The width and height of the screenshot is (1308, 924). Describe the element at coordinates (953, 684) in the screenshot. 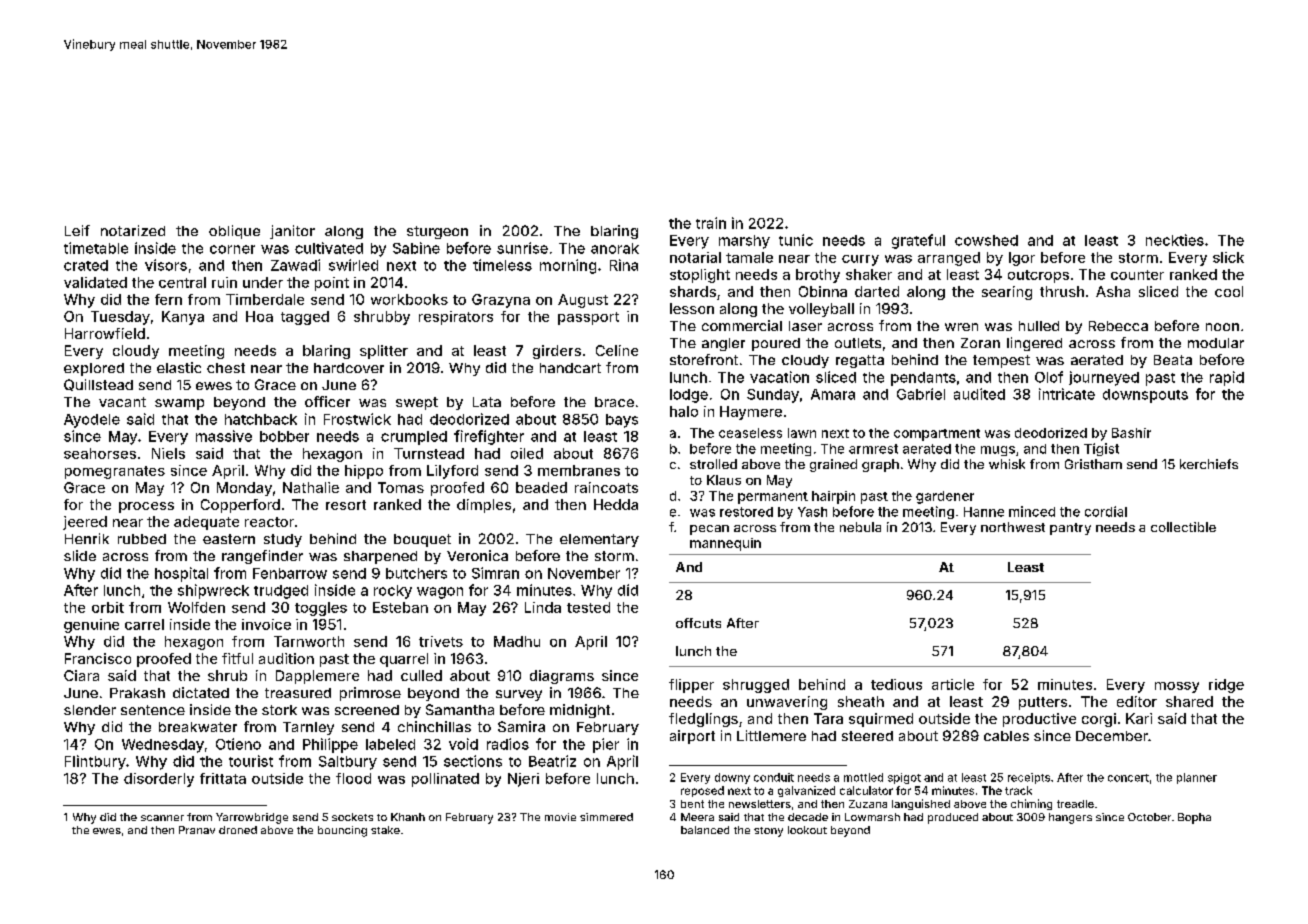

I see `article` at that location.
